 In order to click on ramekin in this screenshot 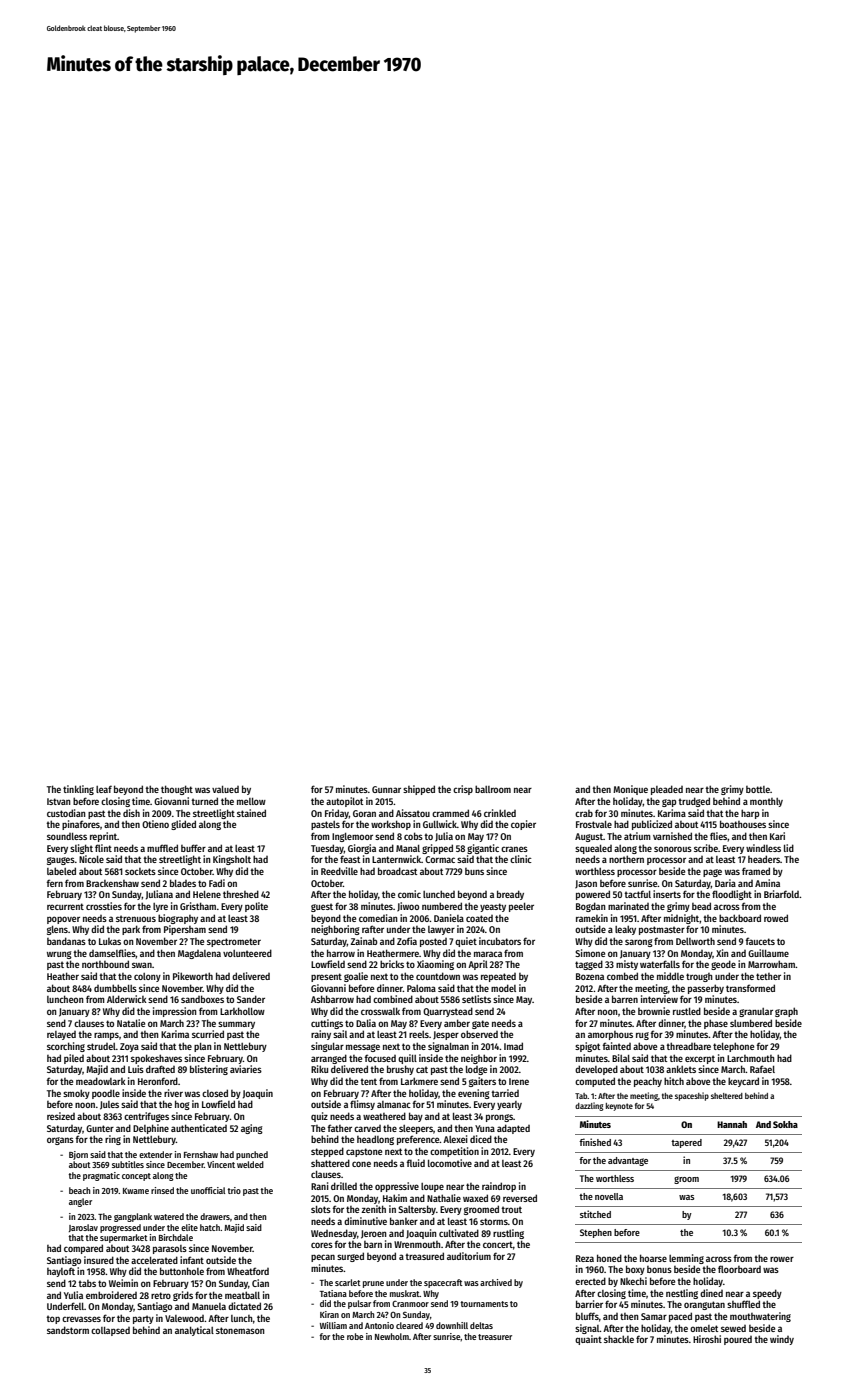, I will do `click(592, 918)`.
